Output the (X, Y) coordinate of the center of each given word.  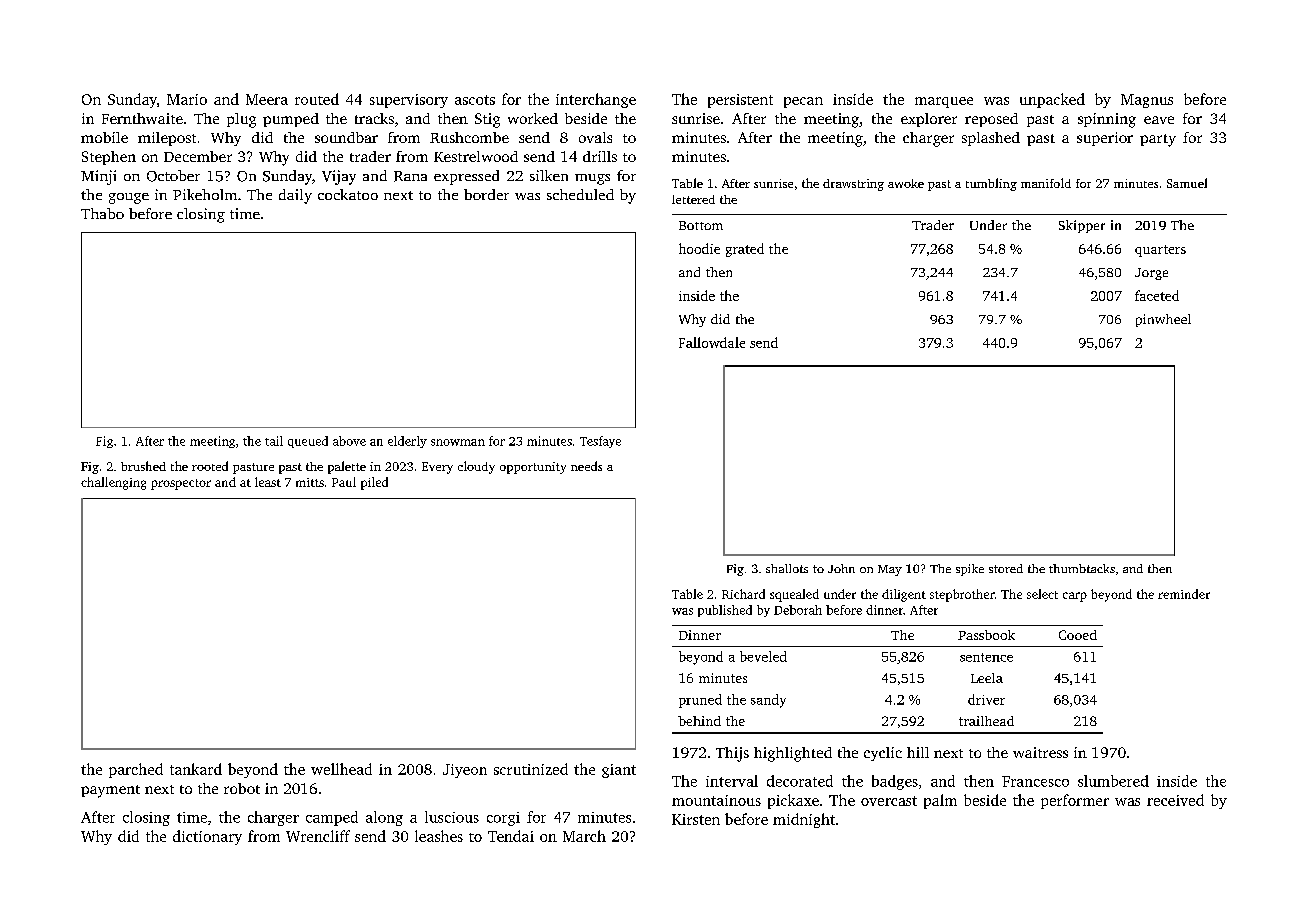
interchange (596, 100)
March (584, 836)
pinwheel (1163, 320)
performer (1075, 801)
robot (242, 788)
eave (1159, 120)
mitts (310, 482)
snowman (458, 442)
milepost (167, 139)
